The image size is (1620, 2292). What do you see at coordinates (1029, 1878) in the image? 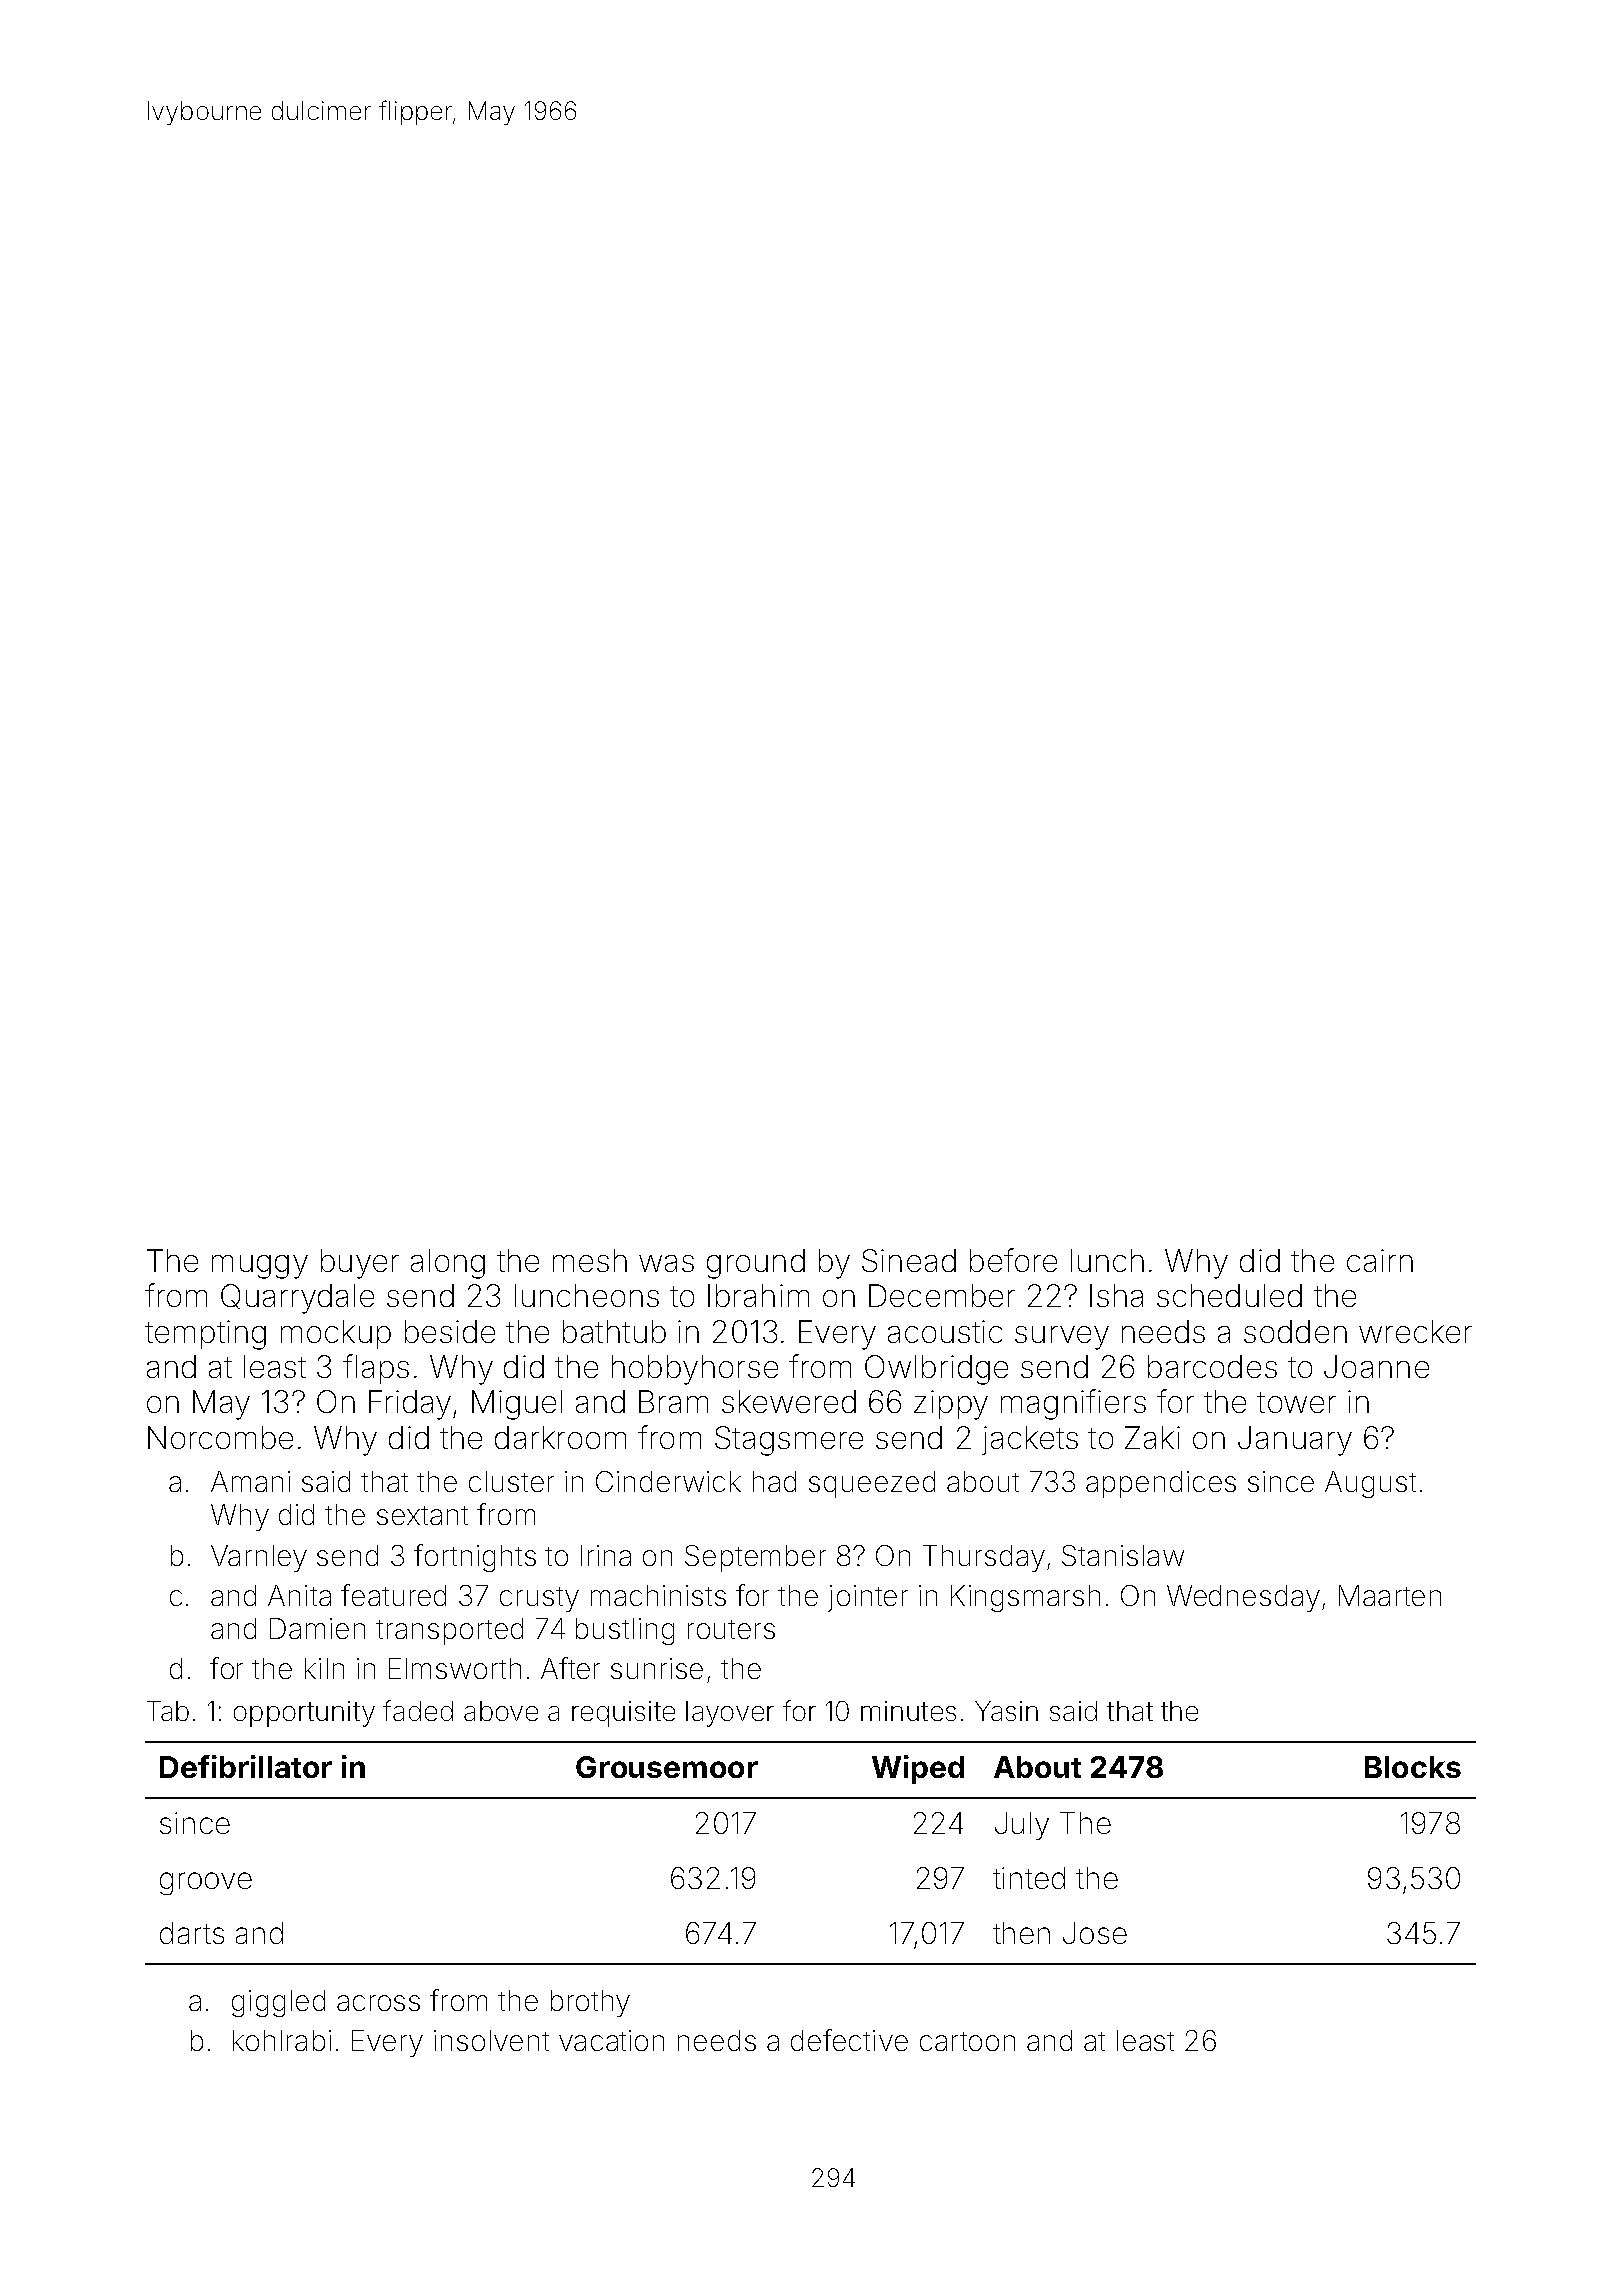
I see `tinted` at bounding box center [1029, 1878].
